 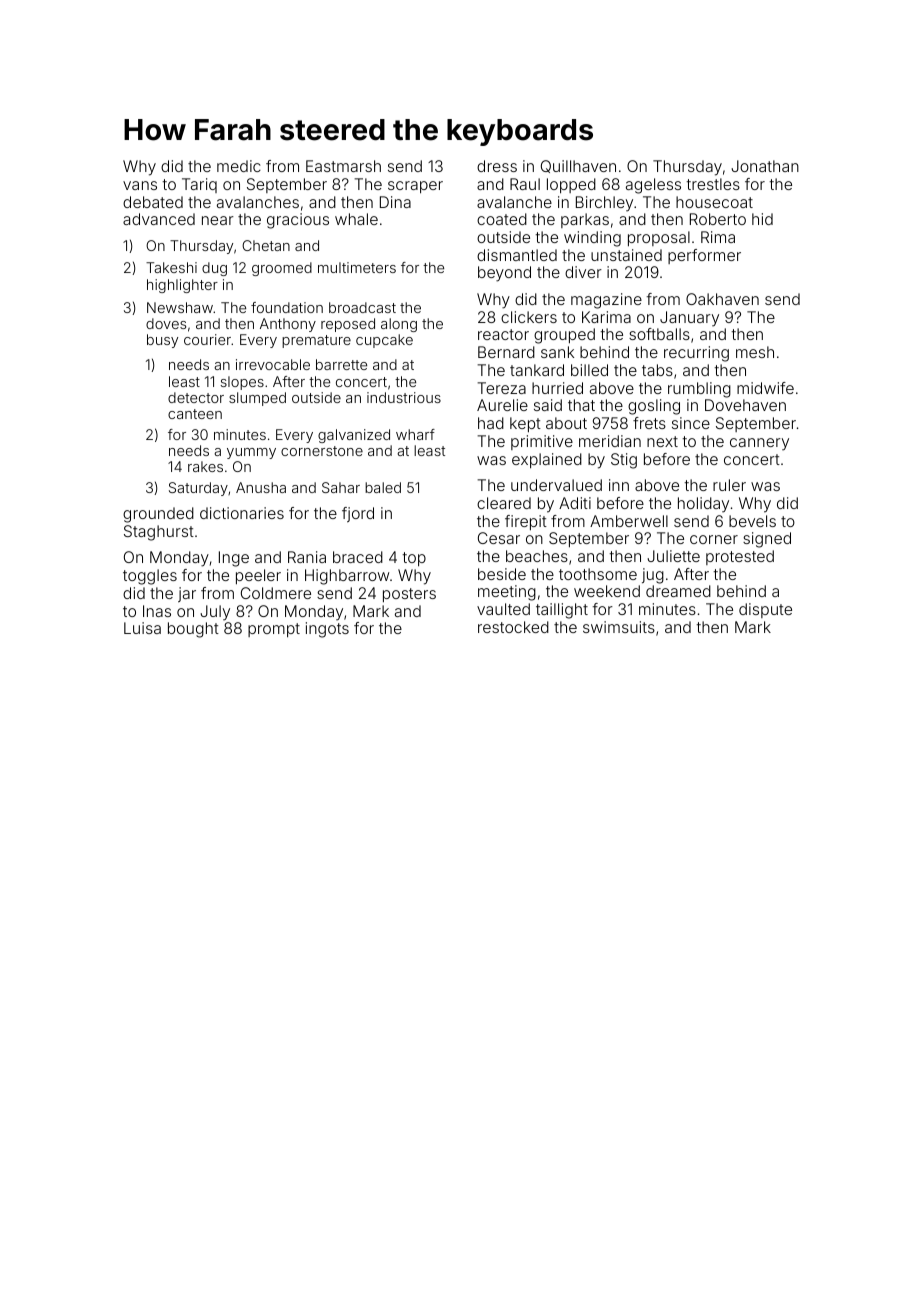 What do you see at coordinates (610, 441) in the document?
I see `meridian` at bounding box center [610, 441].
